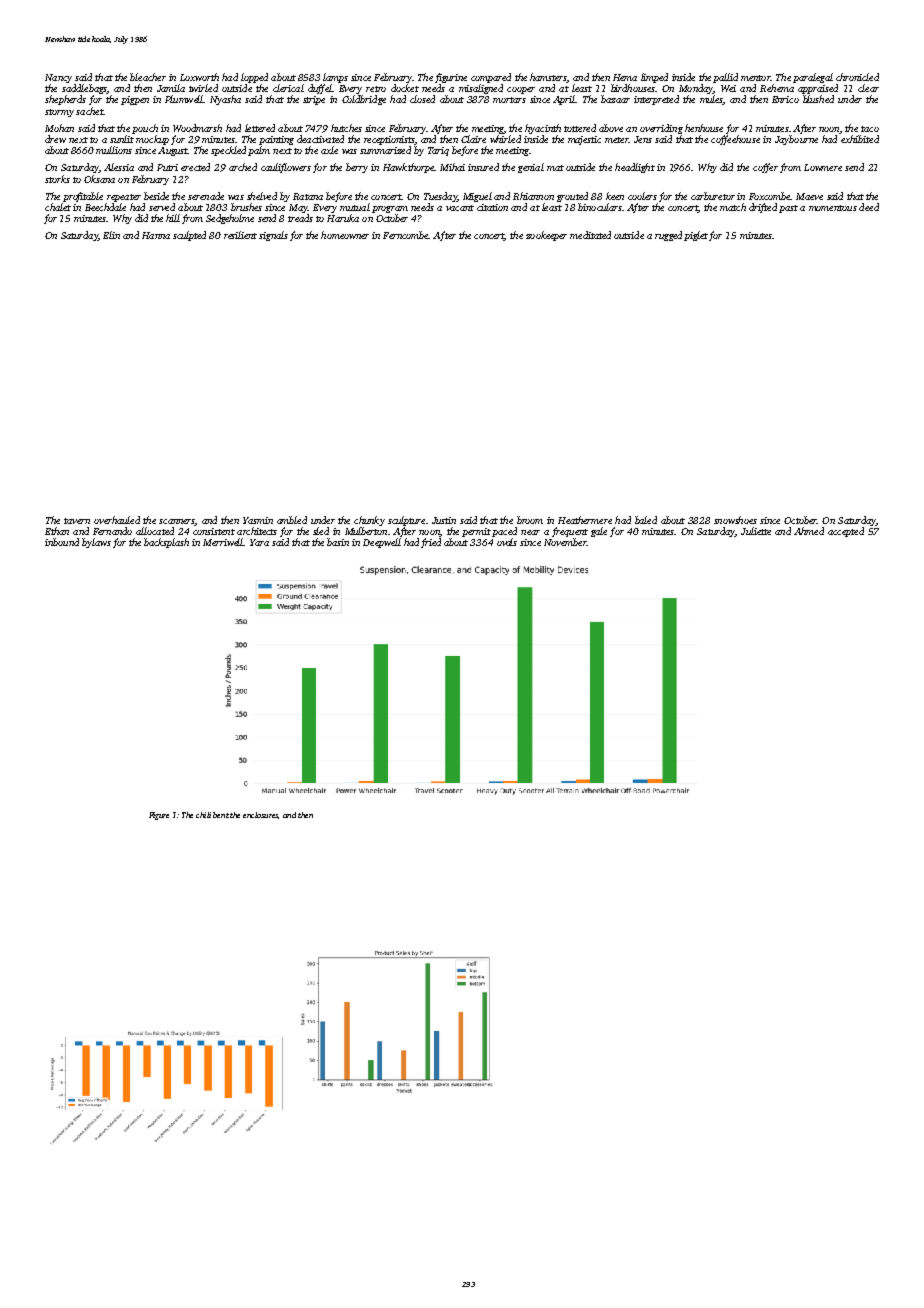  Describe the element at coordinates (809, 531) in the document. I see `Ahmed` at that location.
